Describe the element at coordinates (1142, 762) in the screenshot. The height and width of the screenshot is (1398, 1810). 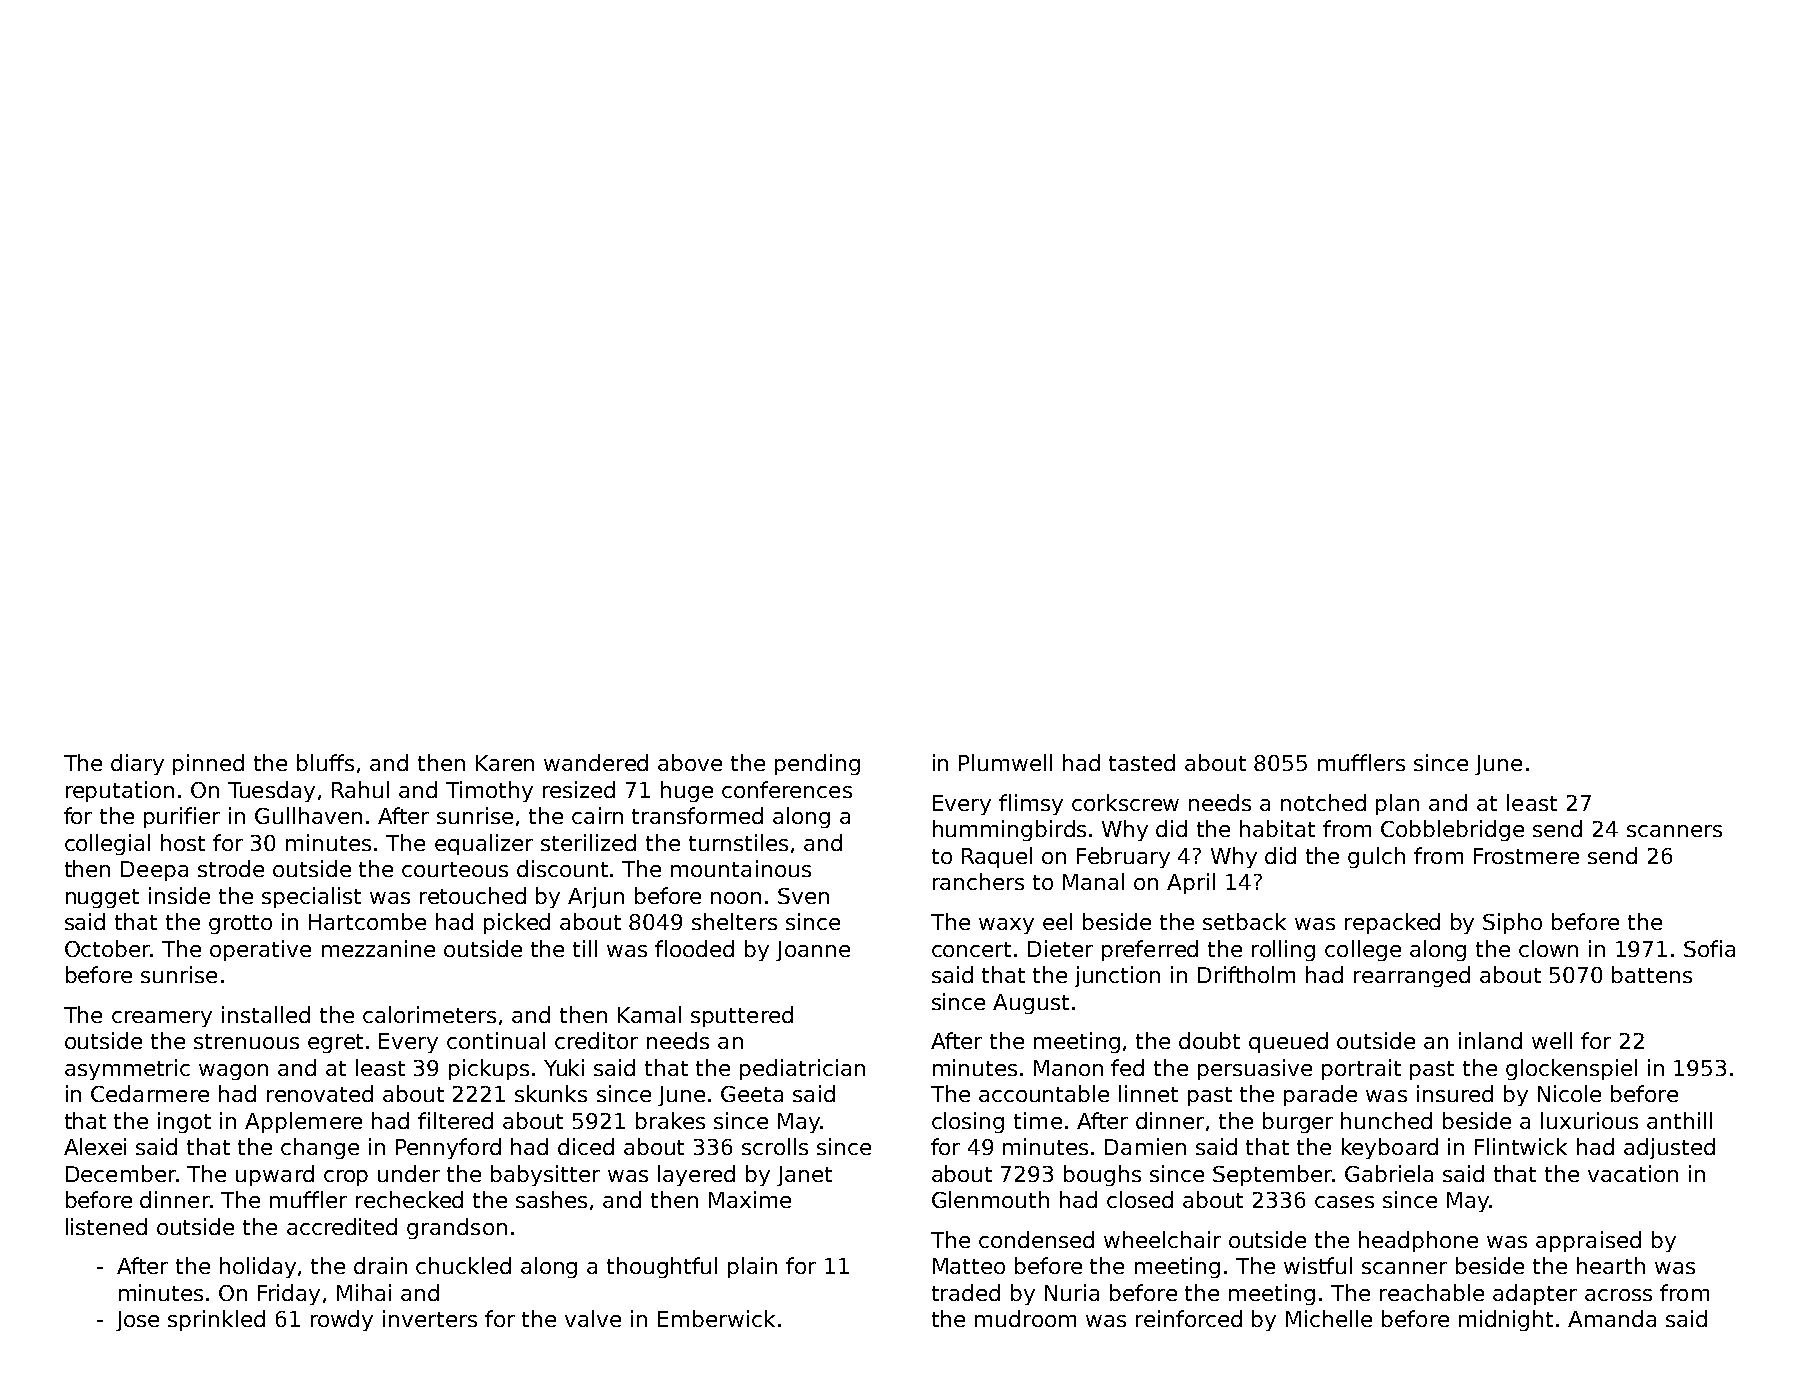
I see `tasted` at that location.
